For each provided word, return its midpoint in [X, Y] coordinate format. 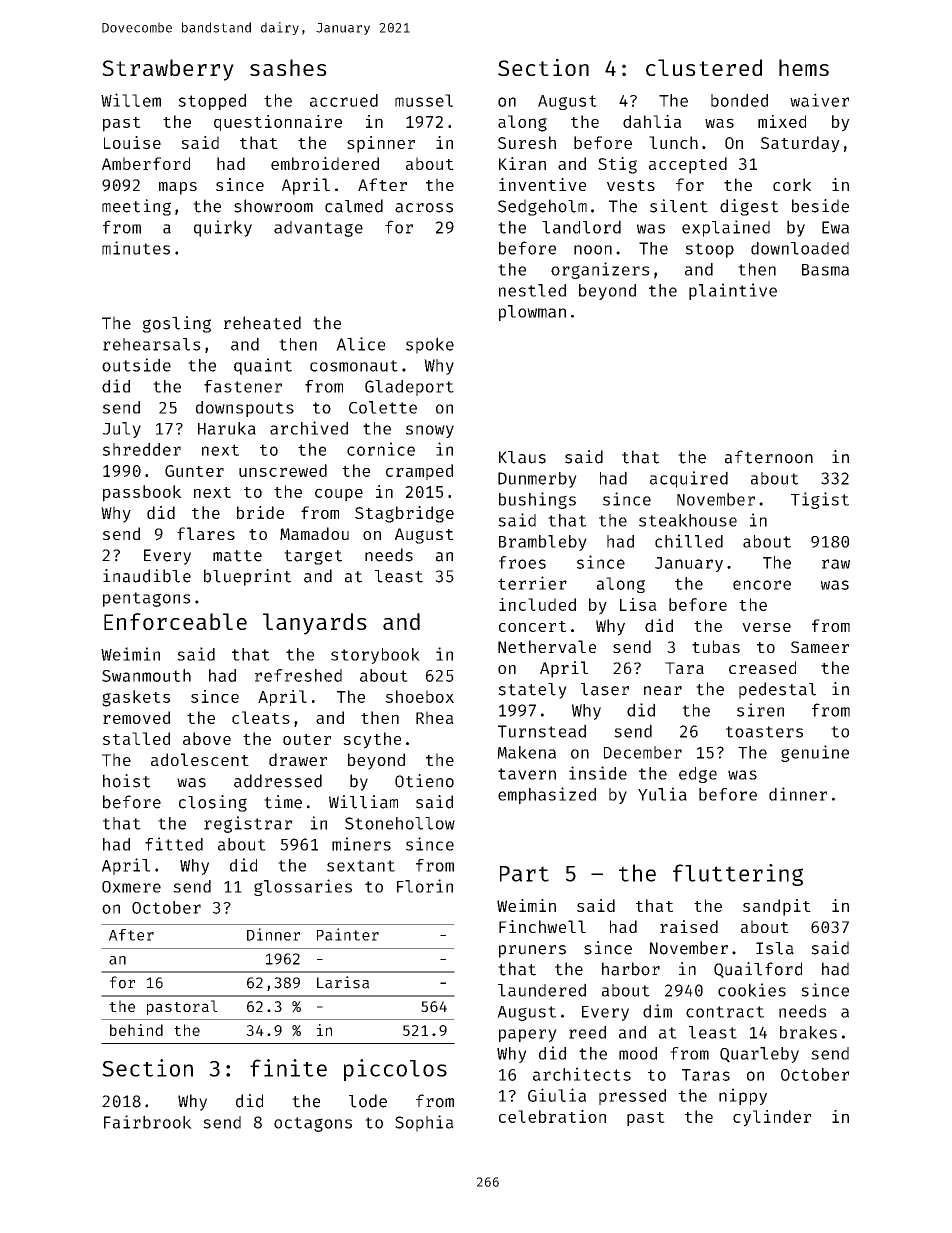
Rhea [435, 717]
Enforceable [175, 621]
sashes [288, 68]
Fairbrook [148, 1122]
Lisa [638, 604]
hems [804, 67]
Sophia [424, 1123]
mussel [424, 100]
